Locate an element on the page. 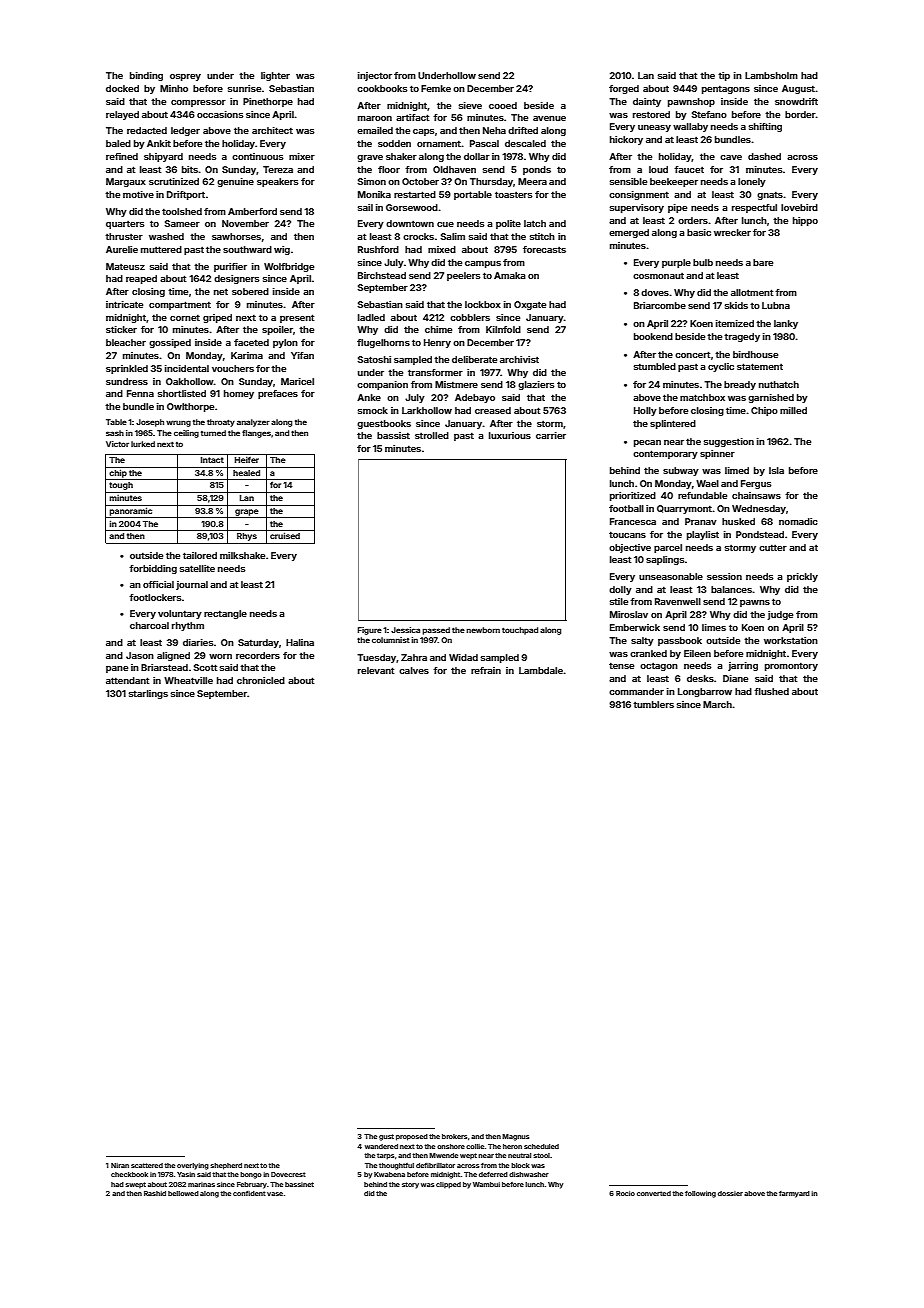 The width and height of the document is (924, 1308). Aurelie is located at coordinates (122, 249).
